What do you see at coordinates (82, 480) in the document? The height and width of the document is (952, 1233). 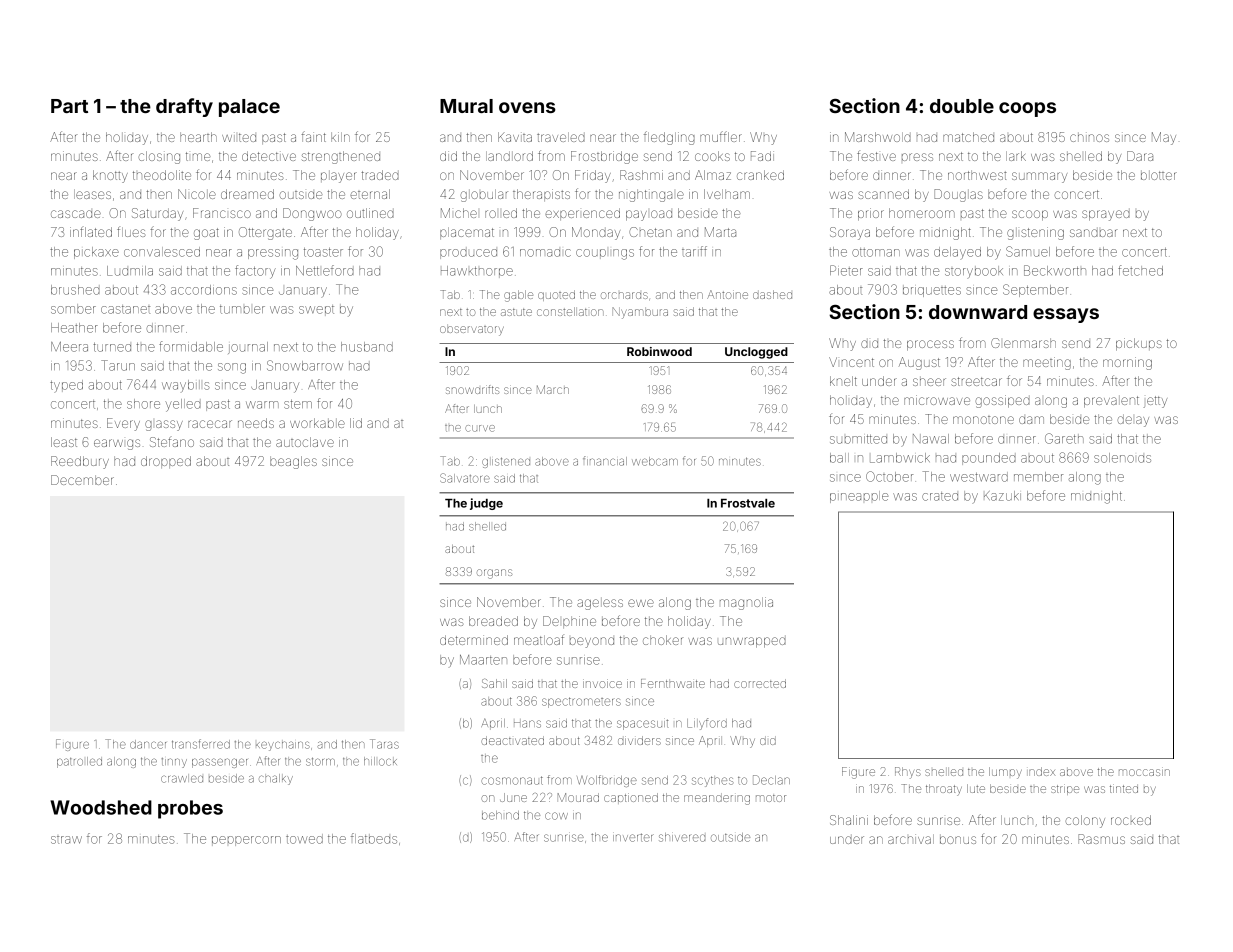 I see `December` at bounding box center [82, 480].
